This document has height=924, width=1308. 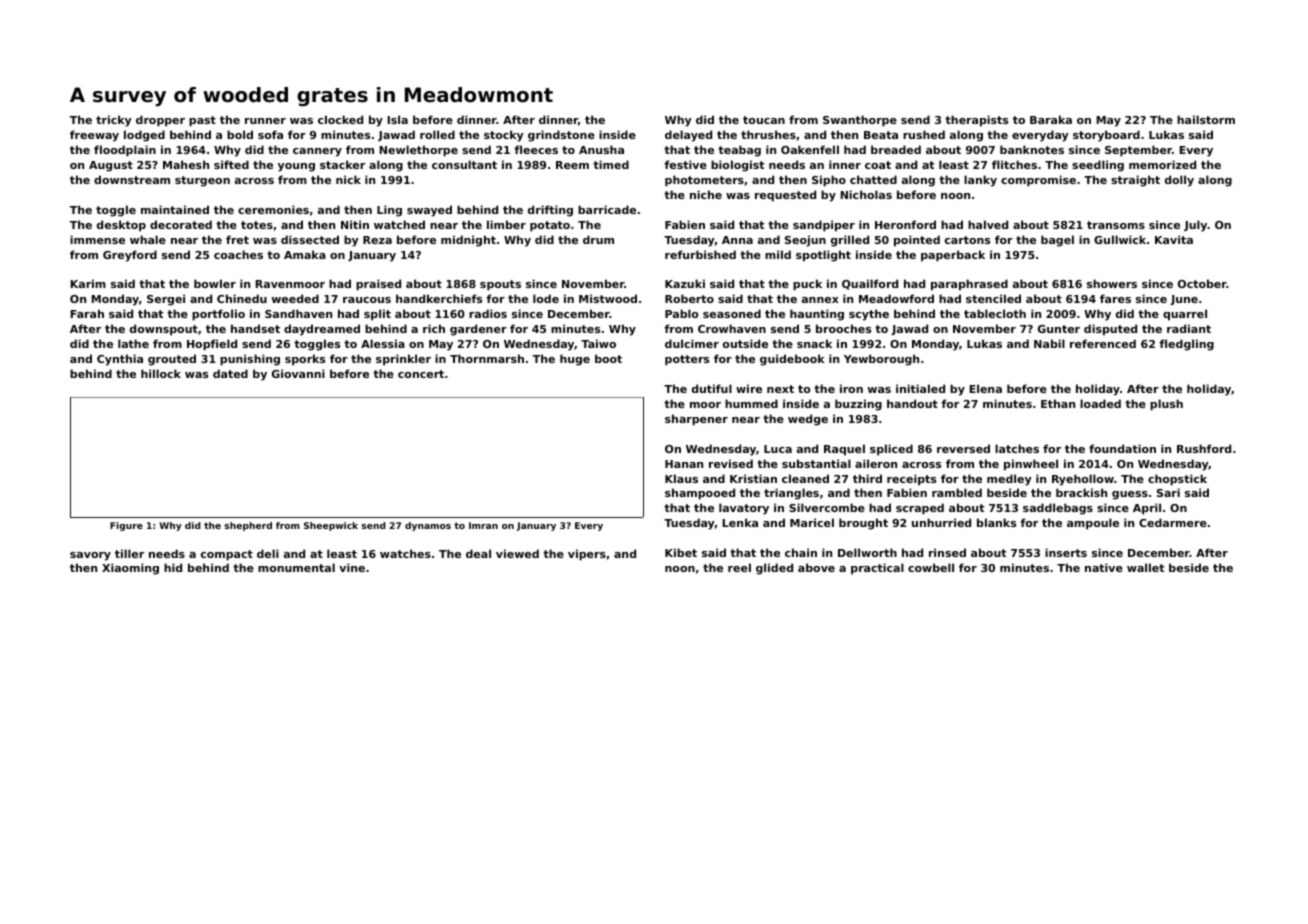 What do you see at coordinates (608, 298) in the document?
I see `Mistwood` at bounding box center [608, 298].
